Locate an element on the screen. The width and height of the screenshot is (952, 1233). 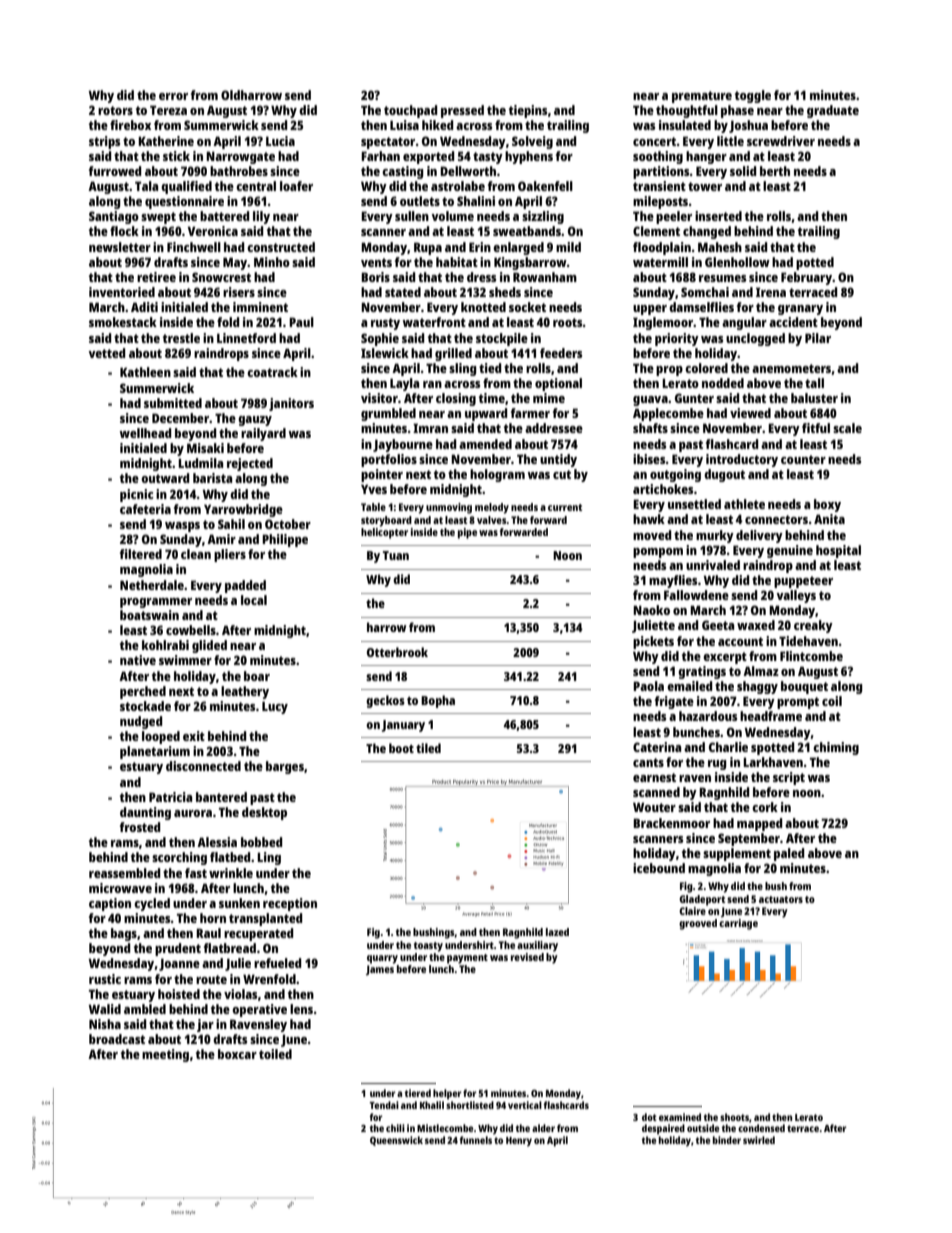
Netherdale is located at coordinates (152, 585).
